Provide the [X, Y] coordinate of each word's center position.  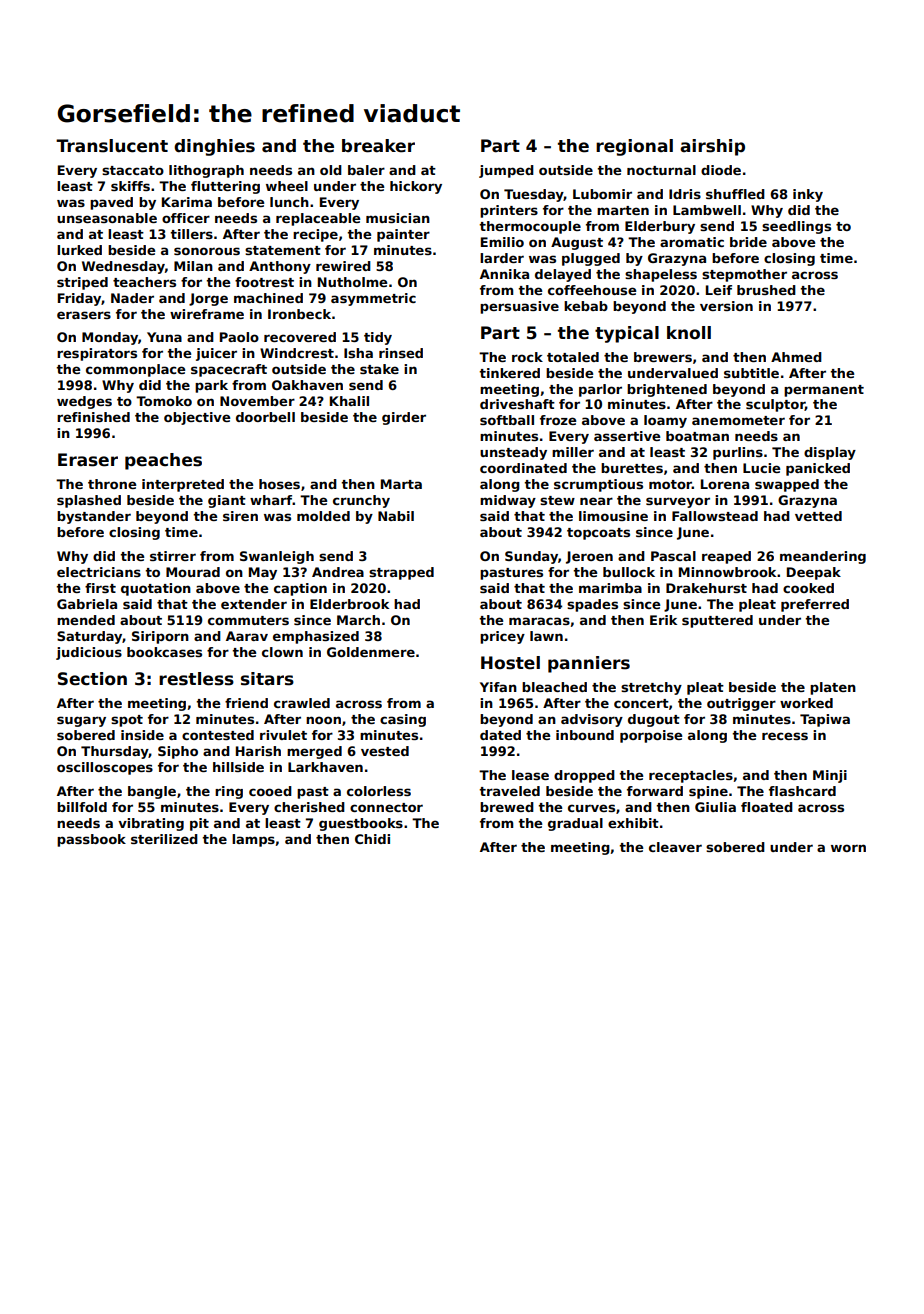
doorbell [265, 417]
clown [282, 652]
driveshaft [517, 404]
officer [186, 218]
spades [592, 605]
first [100, 588]
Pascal [673, 556]
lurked [79, 250]
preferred [815, 605]
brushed [766, 290]
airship [712, 147]
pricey [502, 637]
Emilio [502, 242]
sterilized [164, 839]
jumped [506, 171]
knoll [689, 333]
